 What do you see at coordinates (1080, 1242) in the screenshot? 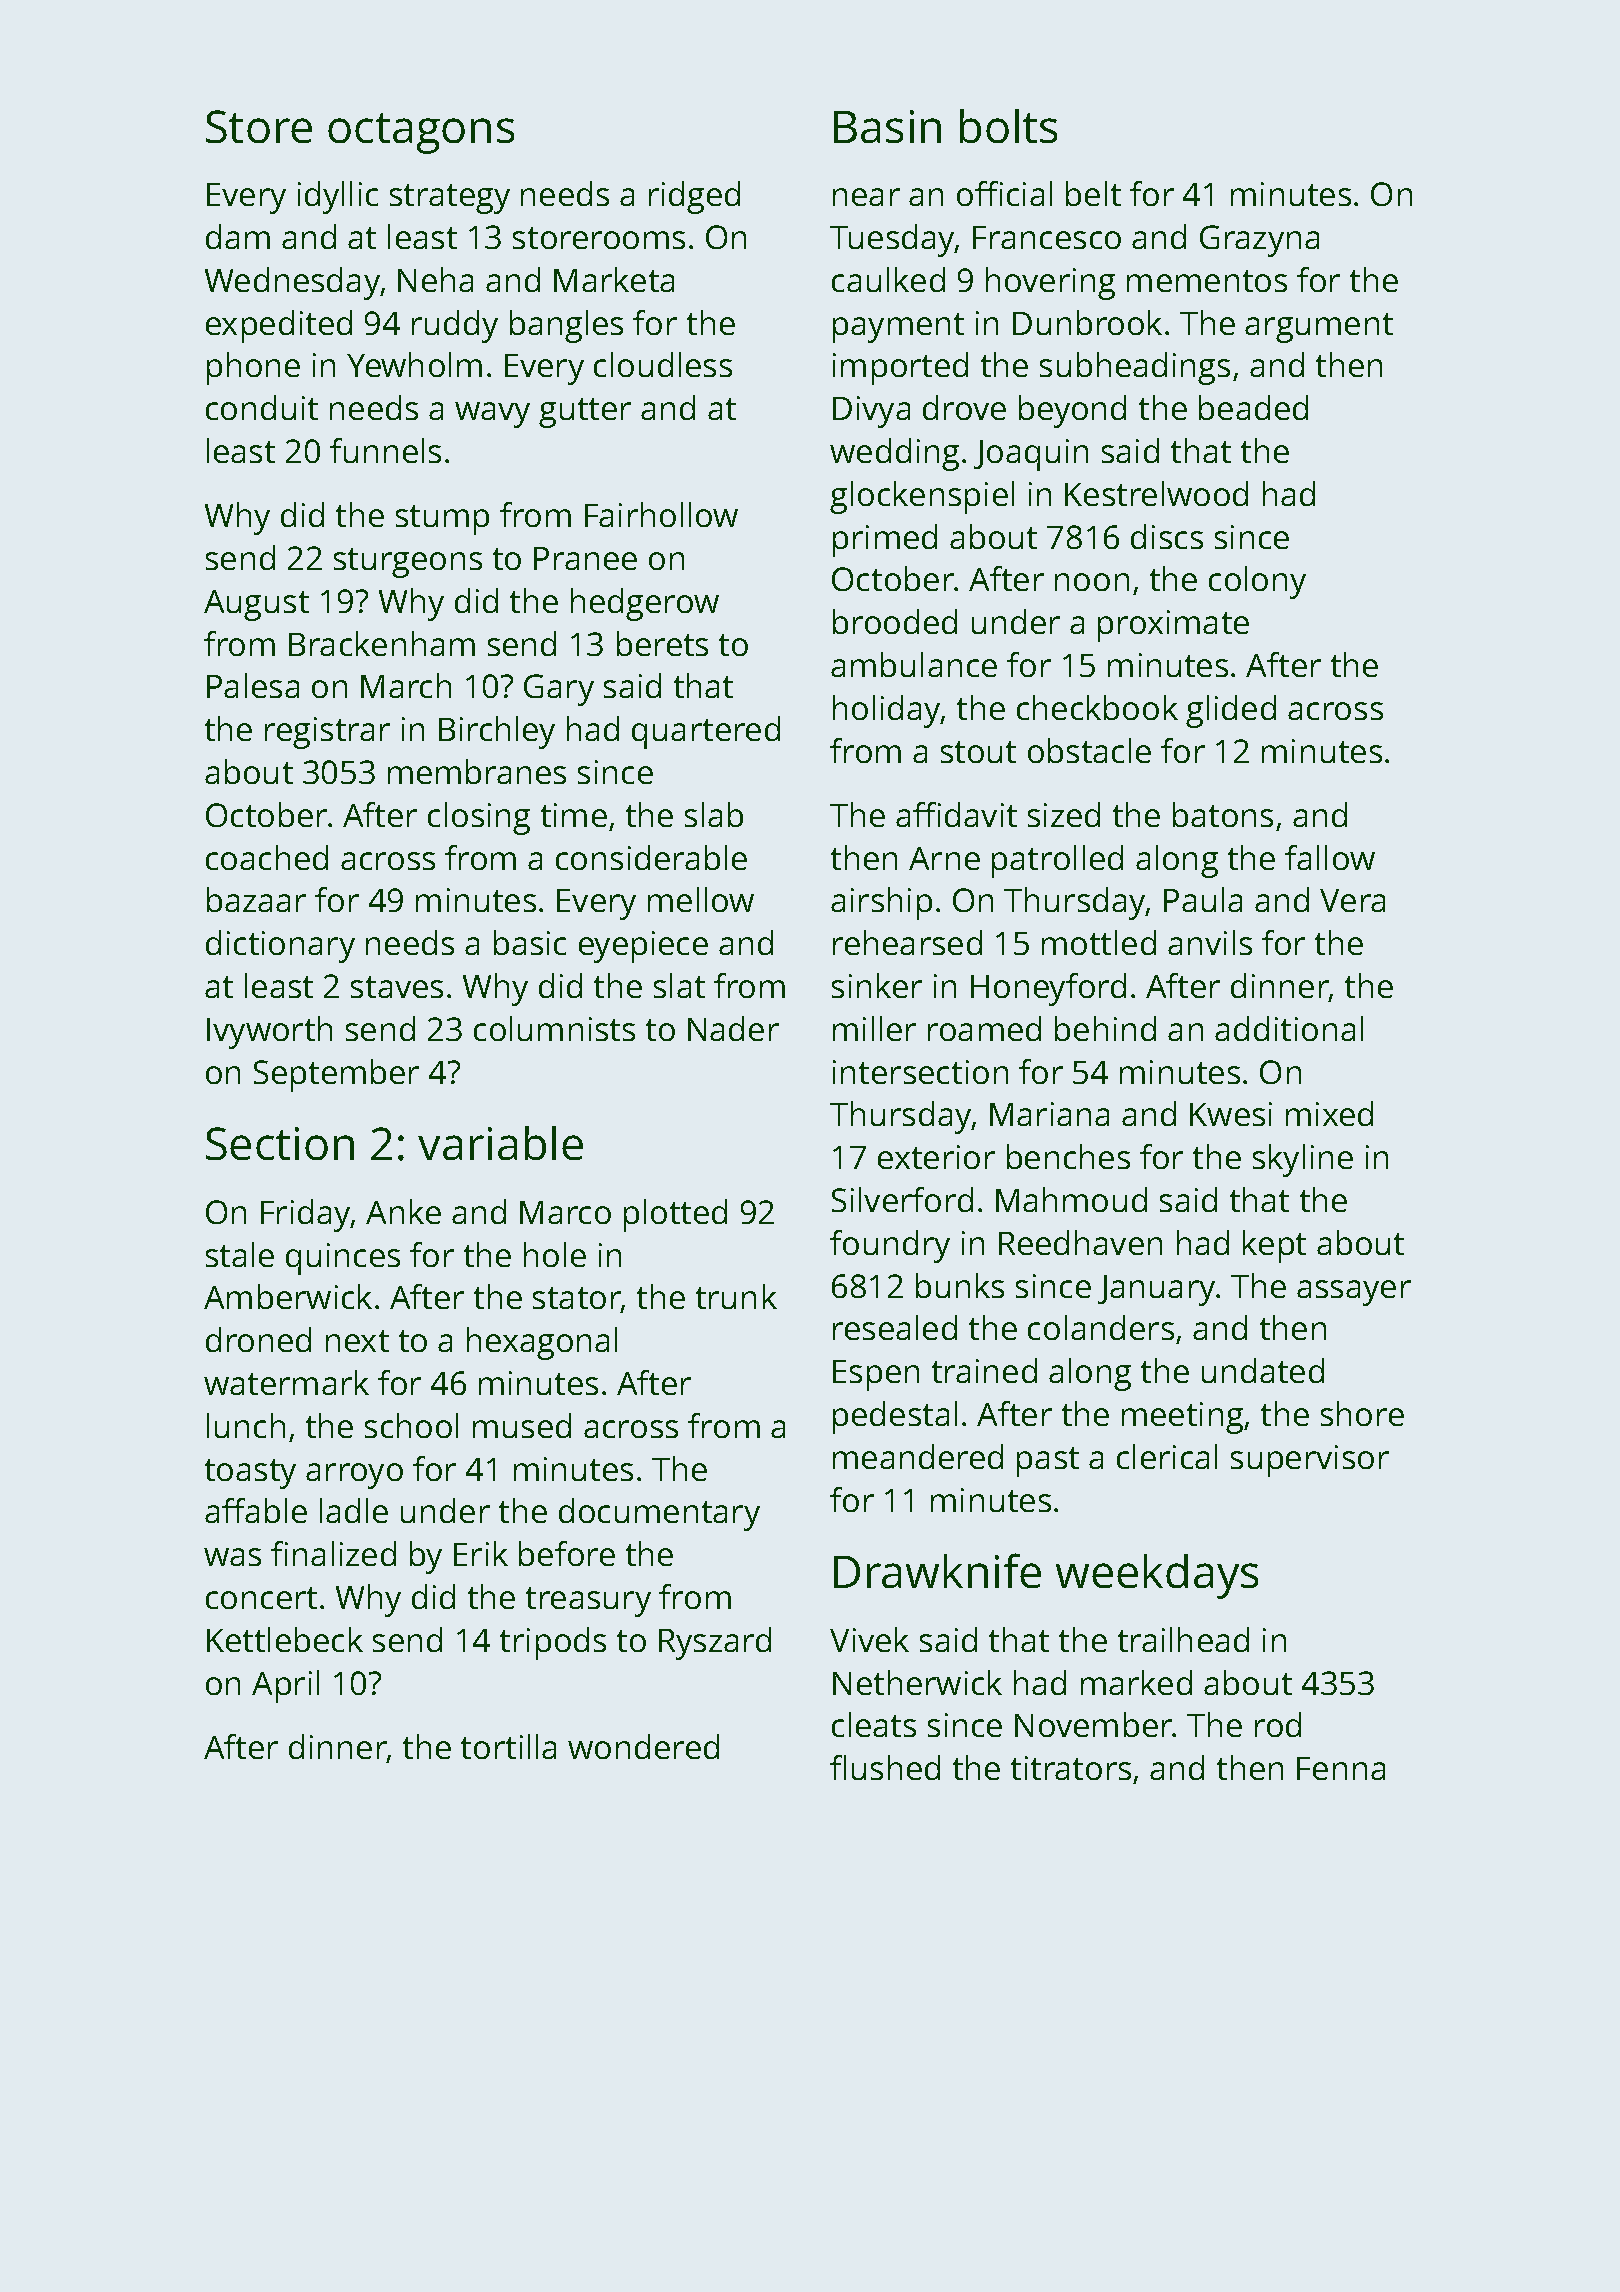
I see `Reedhaven` at bounding box center [1080, 1242].
